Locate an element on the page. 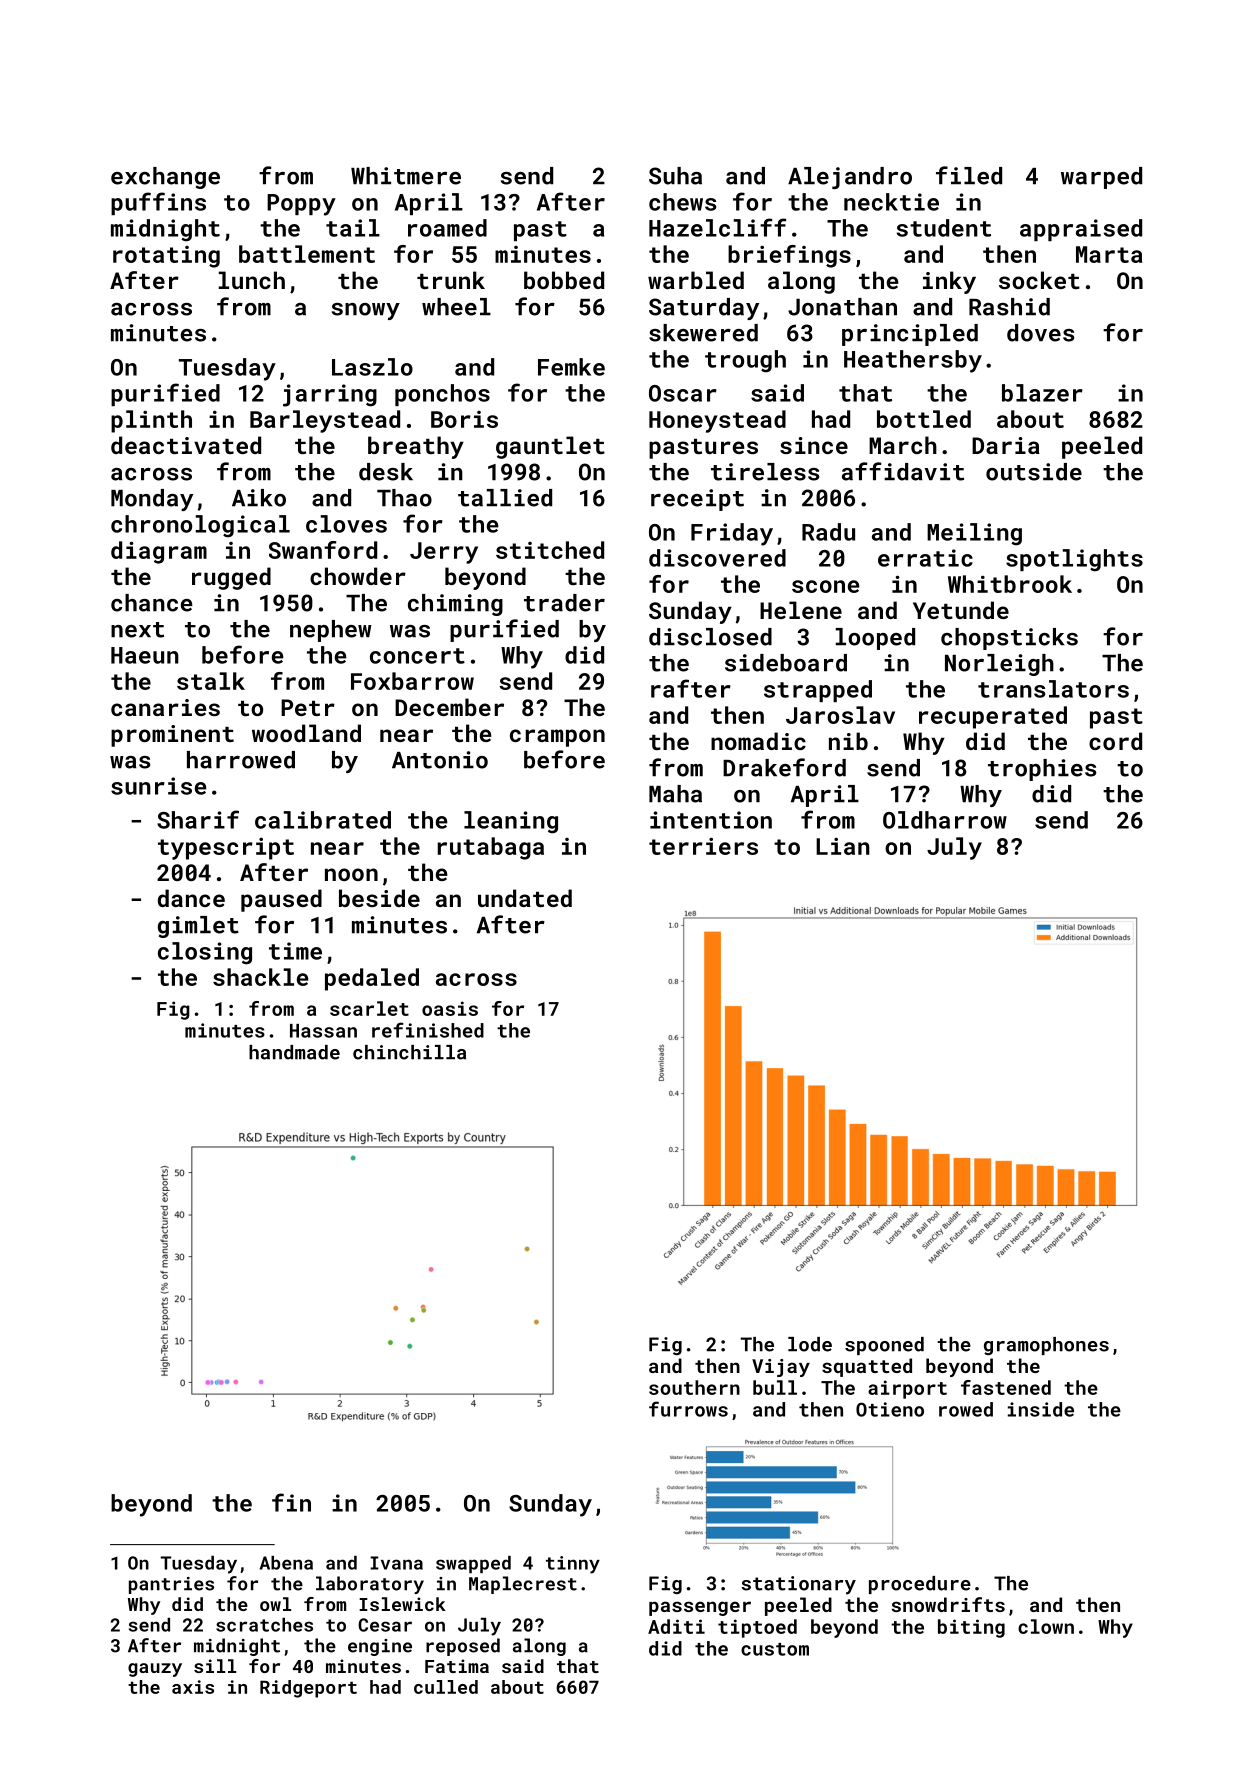  handmade is located at coordinates (294, 1052).
